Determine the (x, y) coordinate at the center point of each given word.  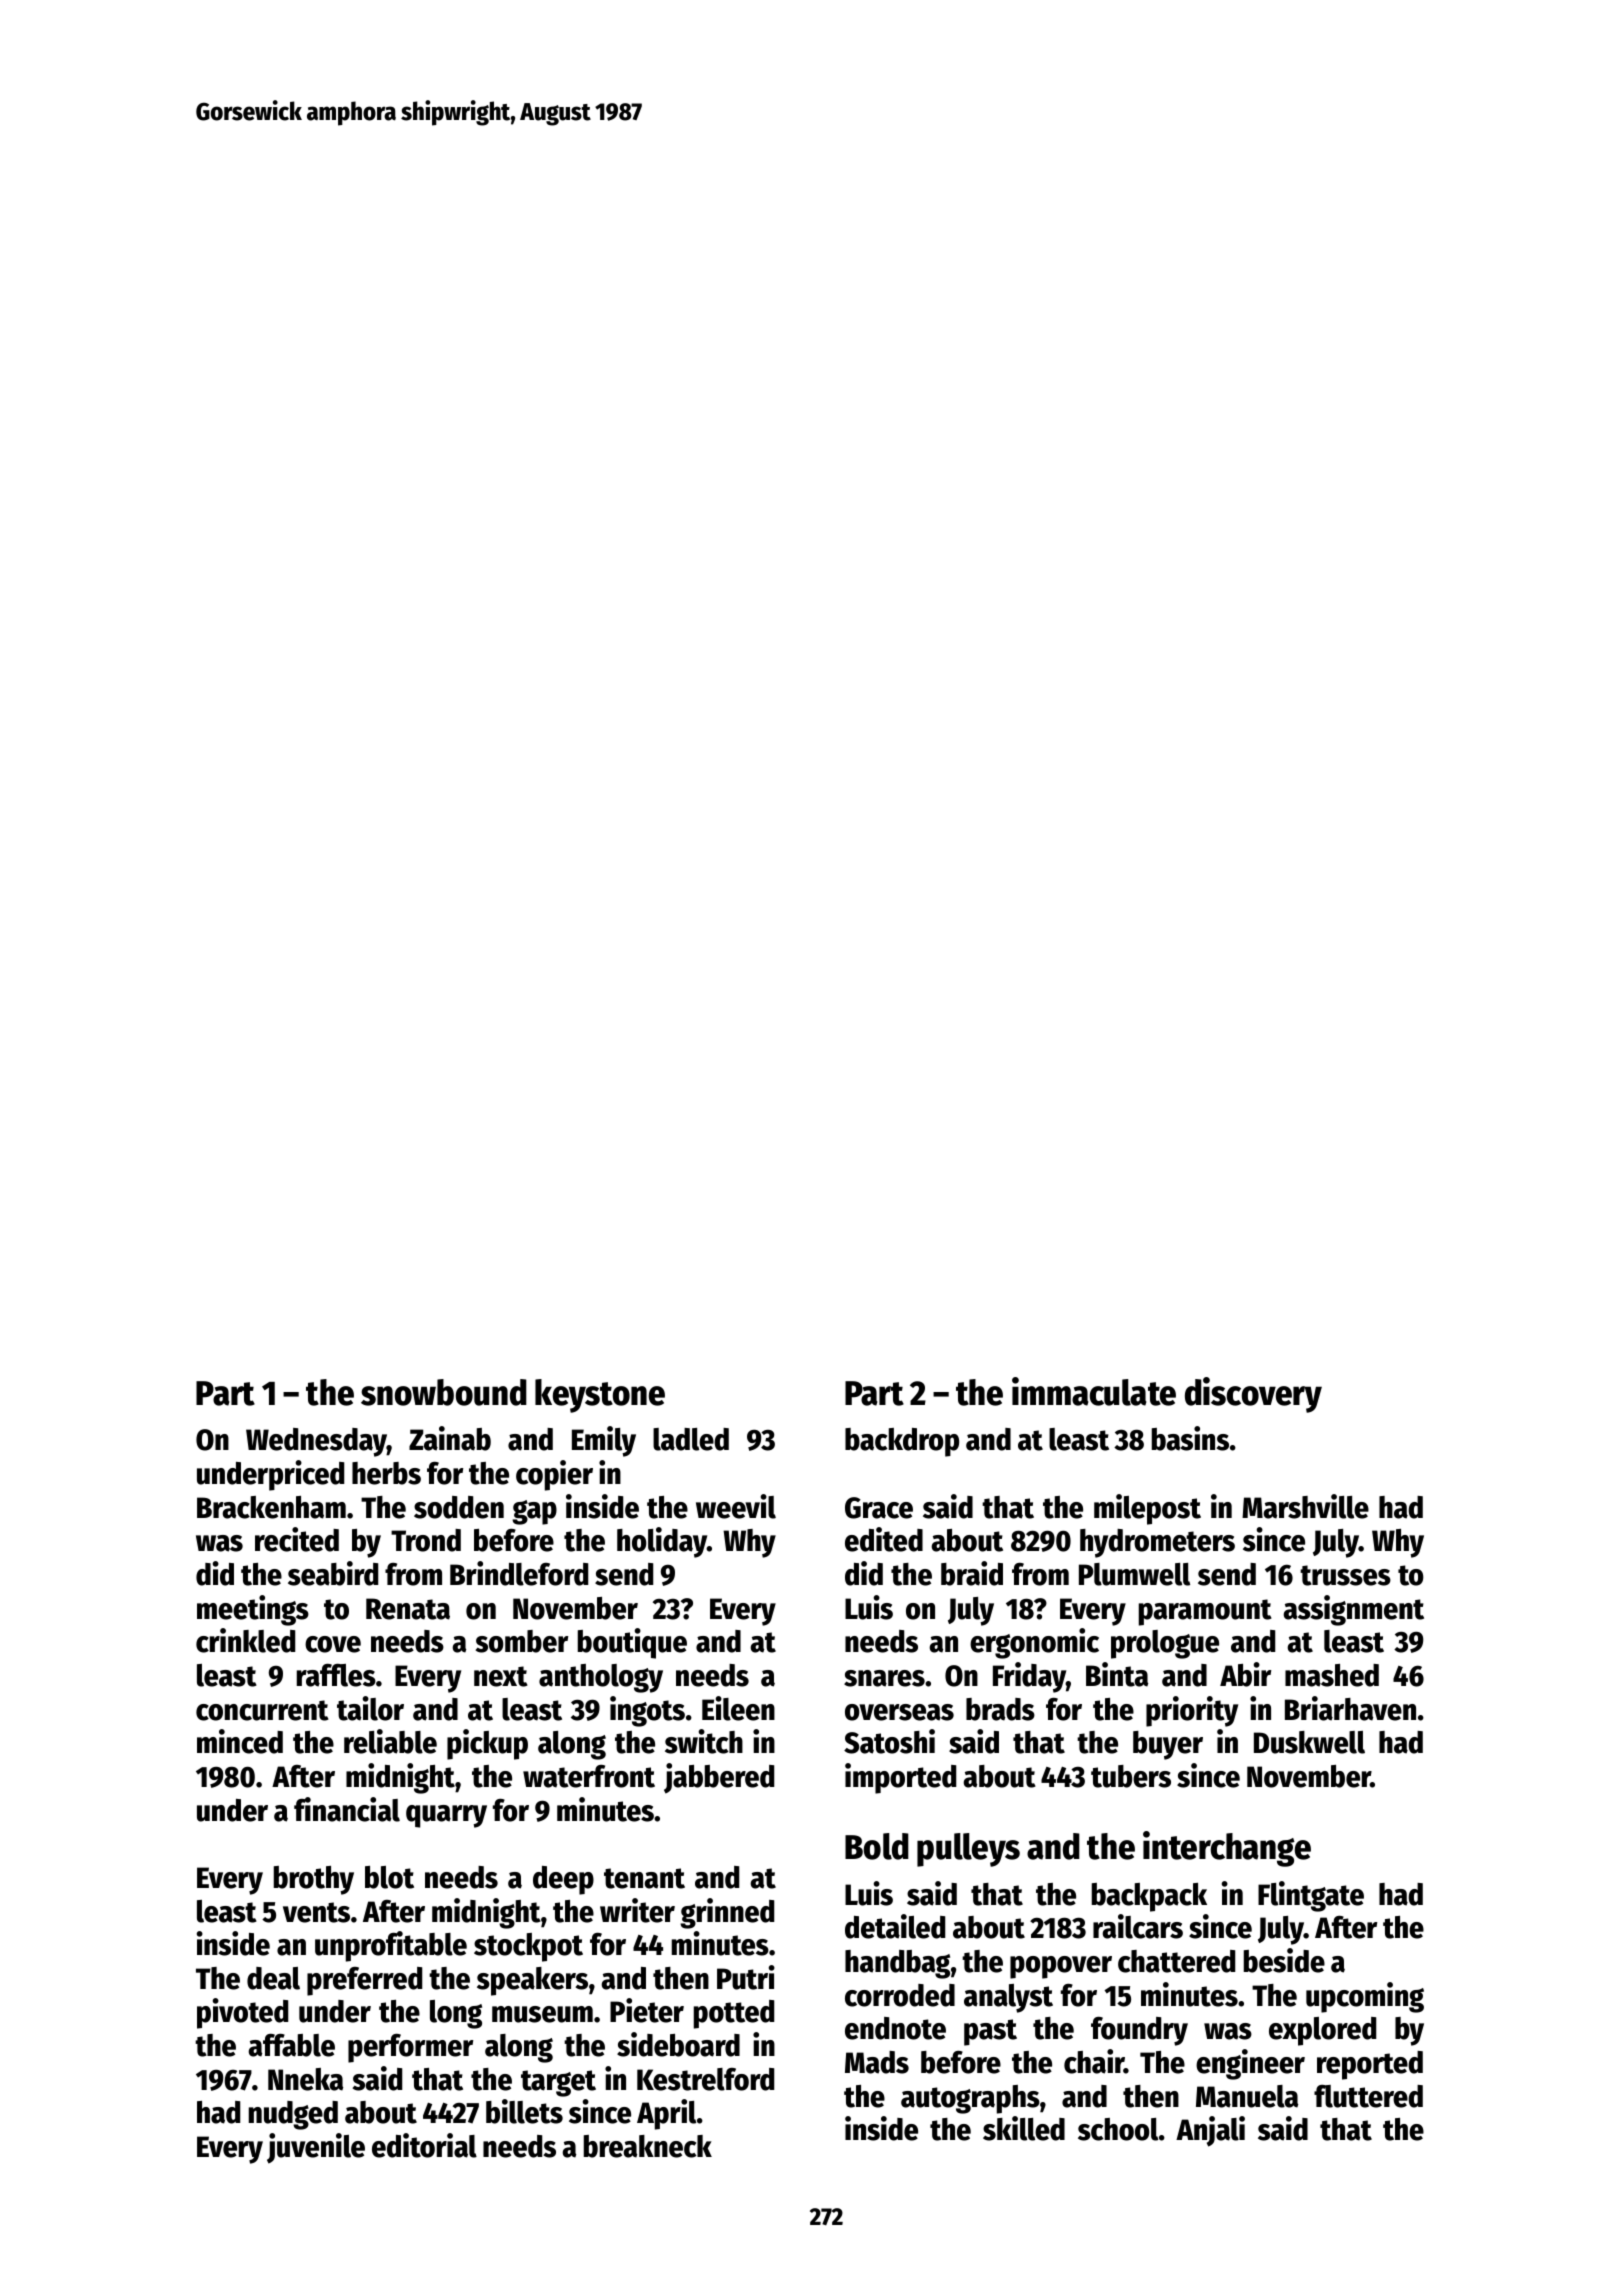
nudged (293, 2115)
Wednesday (316, 1442)
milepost (1147, 1509)
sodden (459, 1507)
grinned (727, 1913)
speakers (532, 1981)
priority (1192, 1711)
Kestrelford (705, 2079)
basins (1190, 1438)
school (1118, 2129)
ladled (691, 1439)
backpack (1149, 1897)
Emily (604, 1441)
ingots (647, 1711)
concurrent (262, 1710)
